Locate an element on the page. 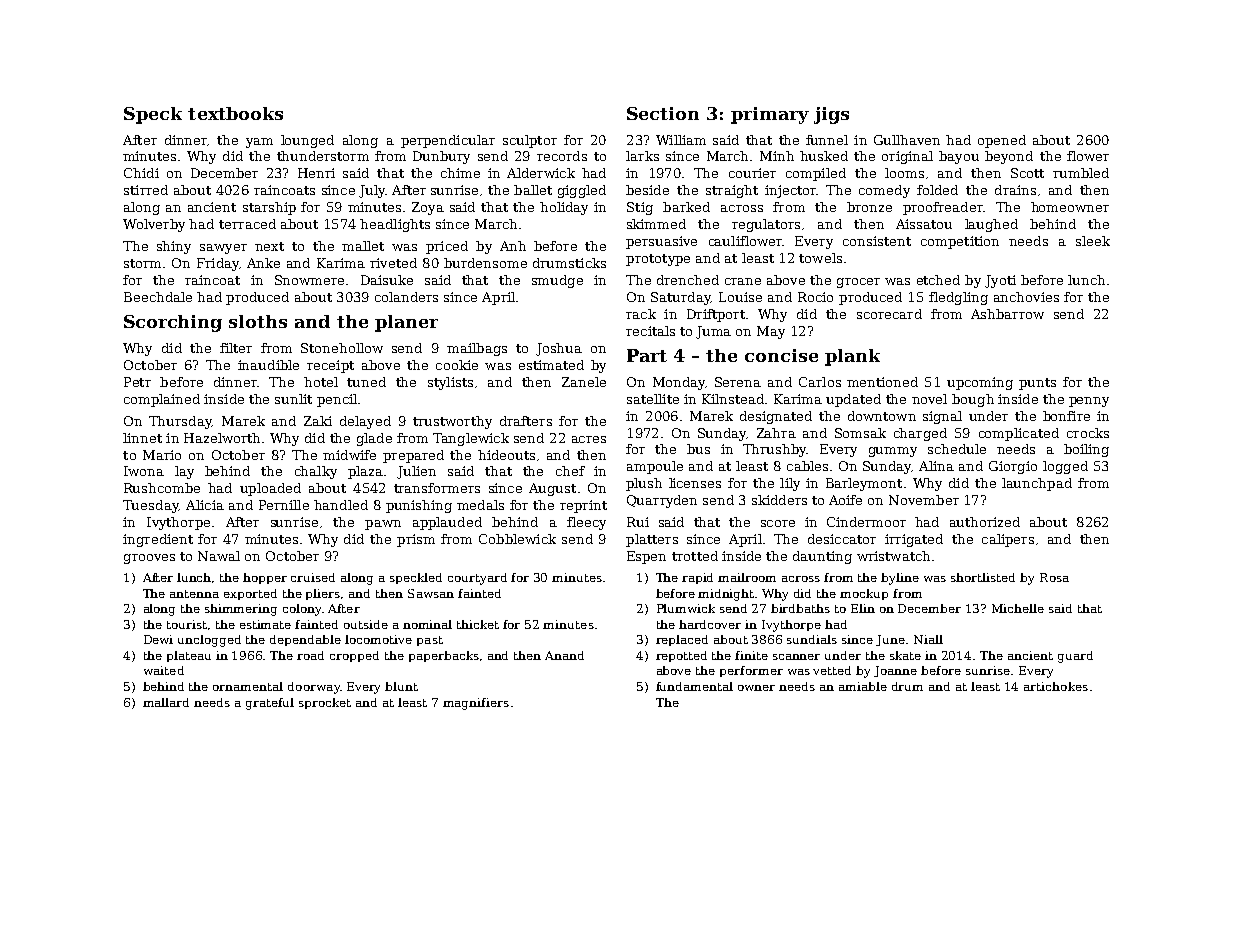 The height and width of the document is (952, 1233). Chidi is located at coordinates (141, 173).
